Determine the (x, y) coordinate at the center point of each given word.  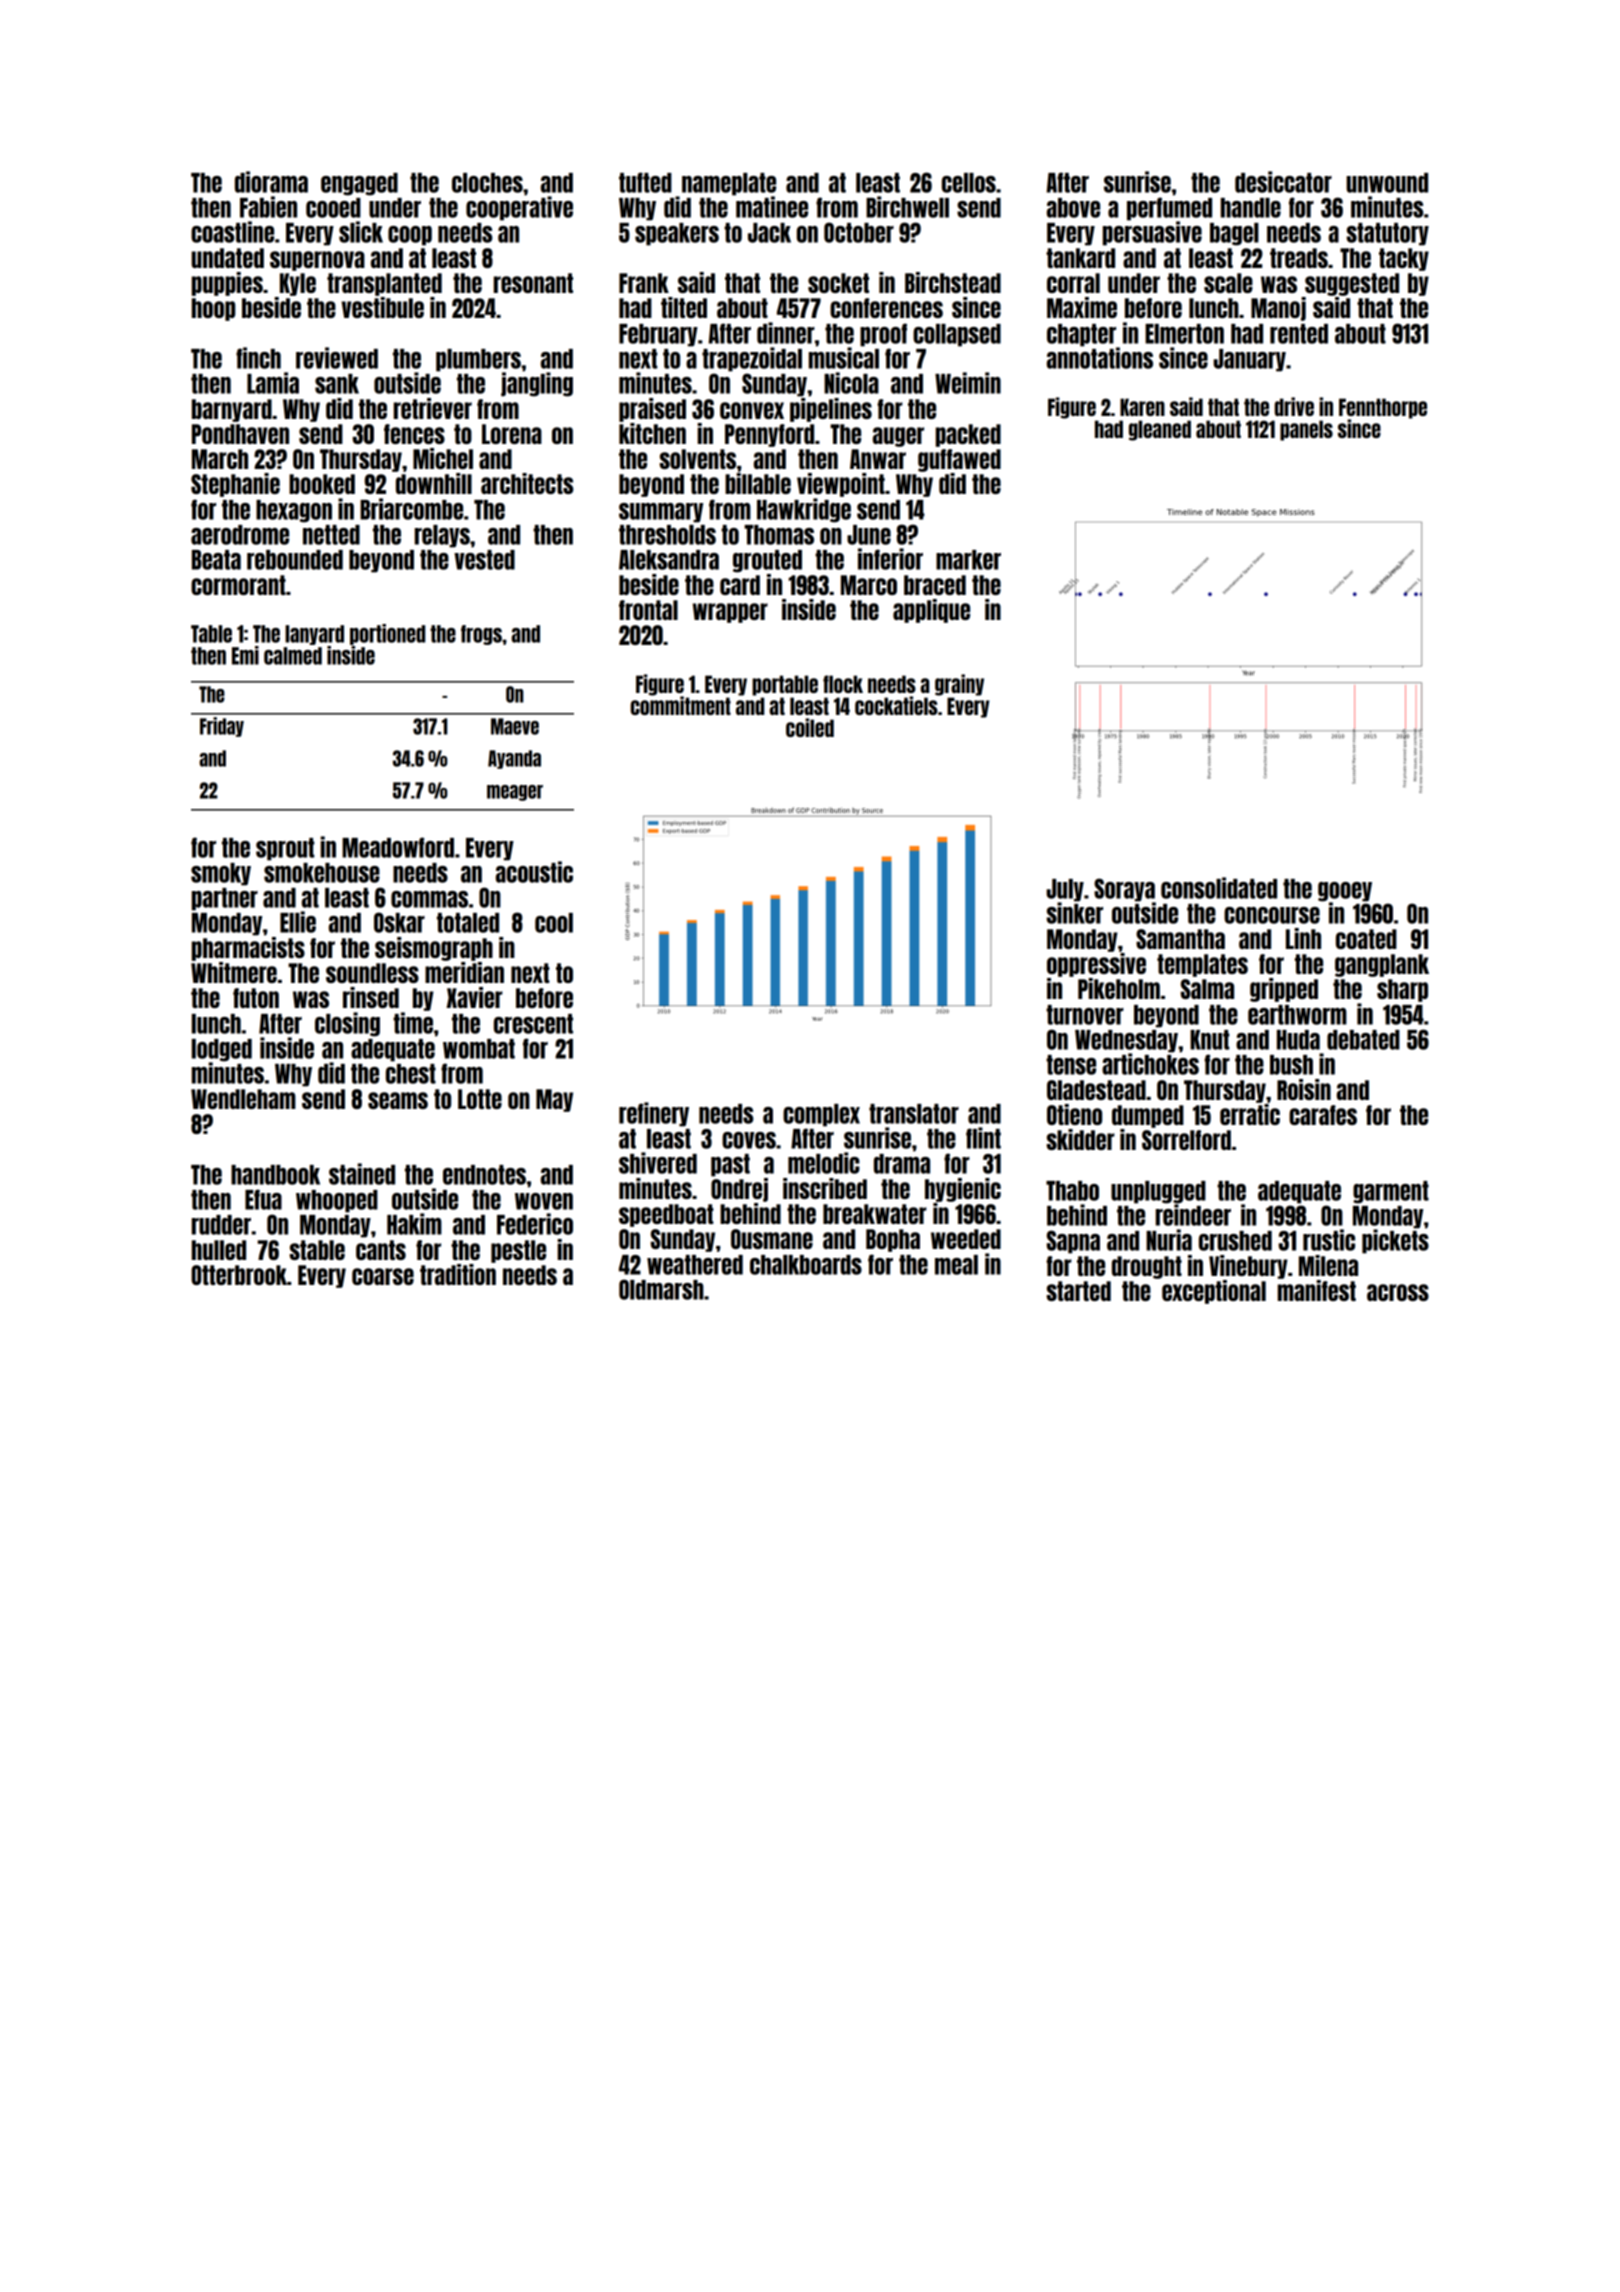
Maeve (515, 726)
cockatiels (896, 705)
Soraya (1124, 890)
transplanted (384, 284)
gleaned (1160, 430)
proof (883, 335)
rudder (221, 1225)
